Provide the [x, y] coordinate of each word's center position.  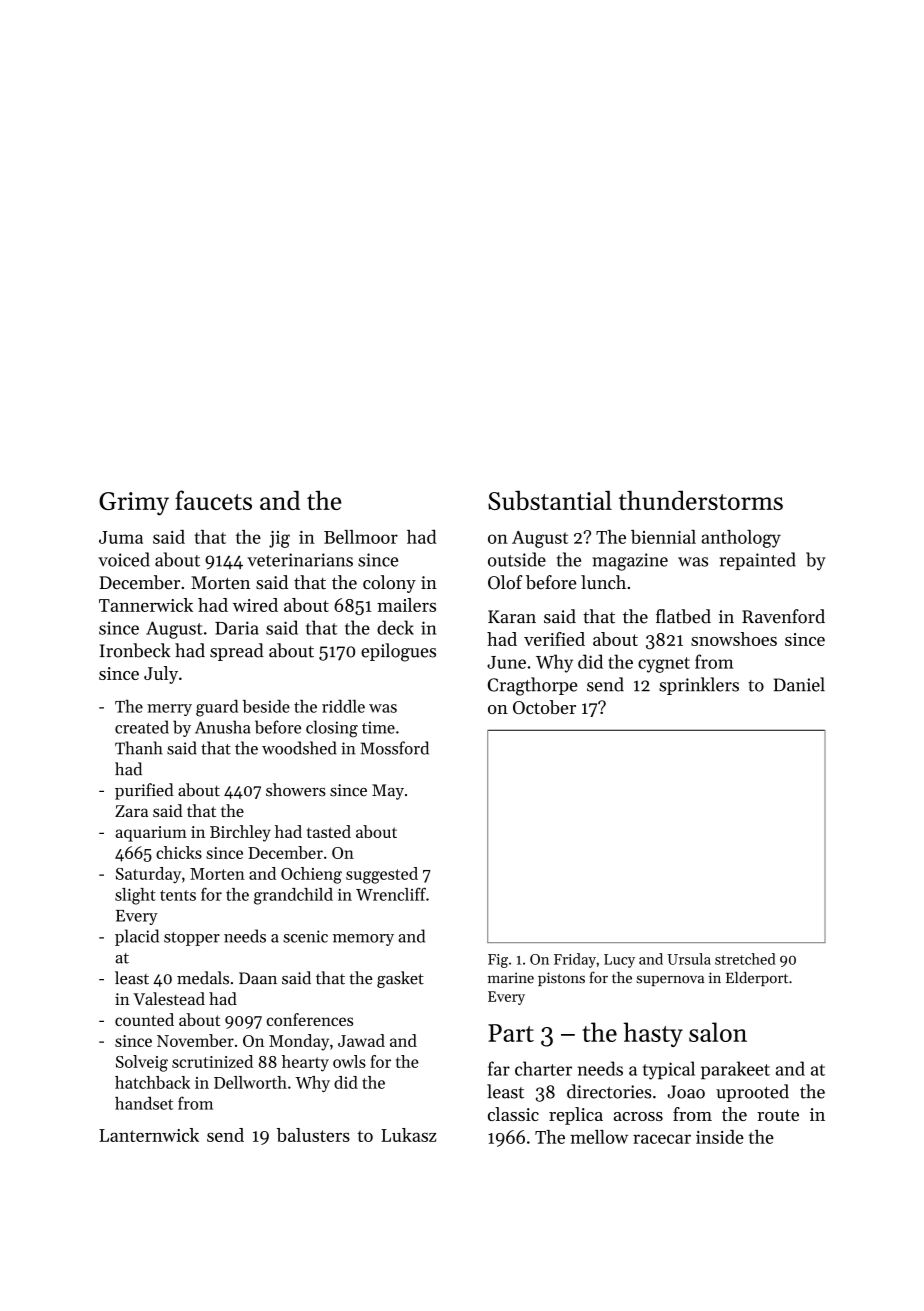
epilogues [398, 652]
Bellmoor [361, 537]
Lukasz [408, 1135]
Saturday [148, 875]
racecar [662, 1139]
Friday [575, 960]
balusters [313, 1135]
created [142, 727]
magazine [630, 562]
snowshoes [734, 639]
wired [255, 605]
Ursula [689, 959]
